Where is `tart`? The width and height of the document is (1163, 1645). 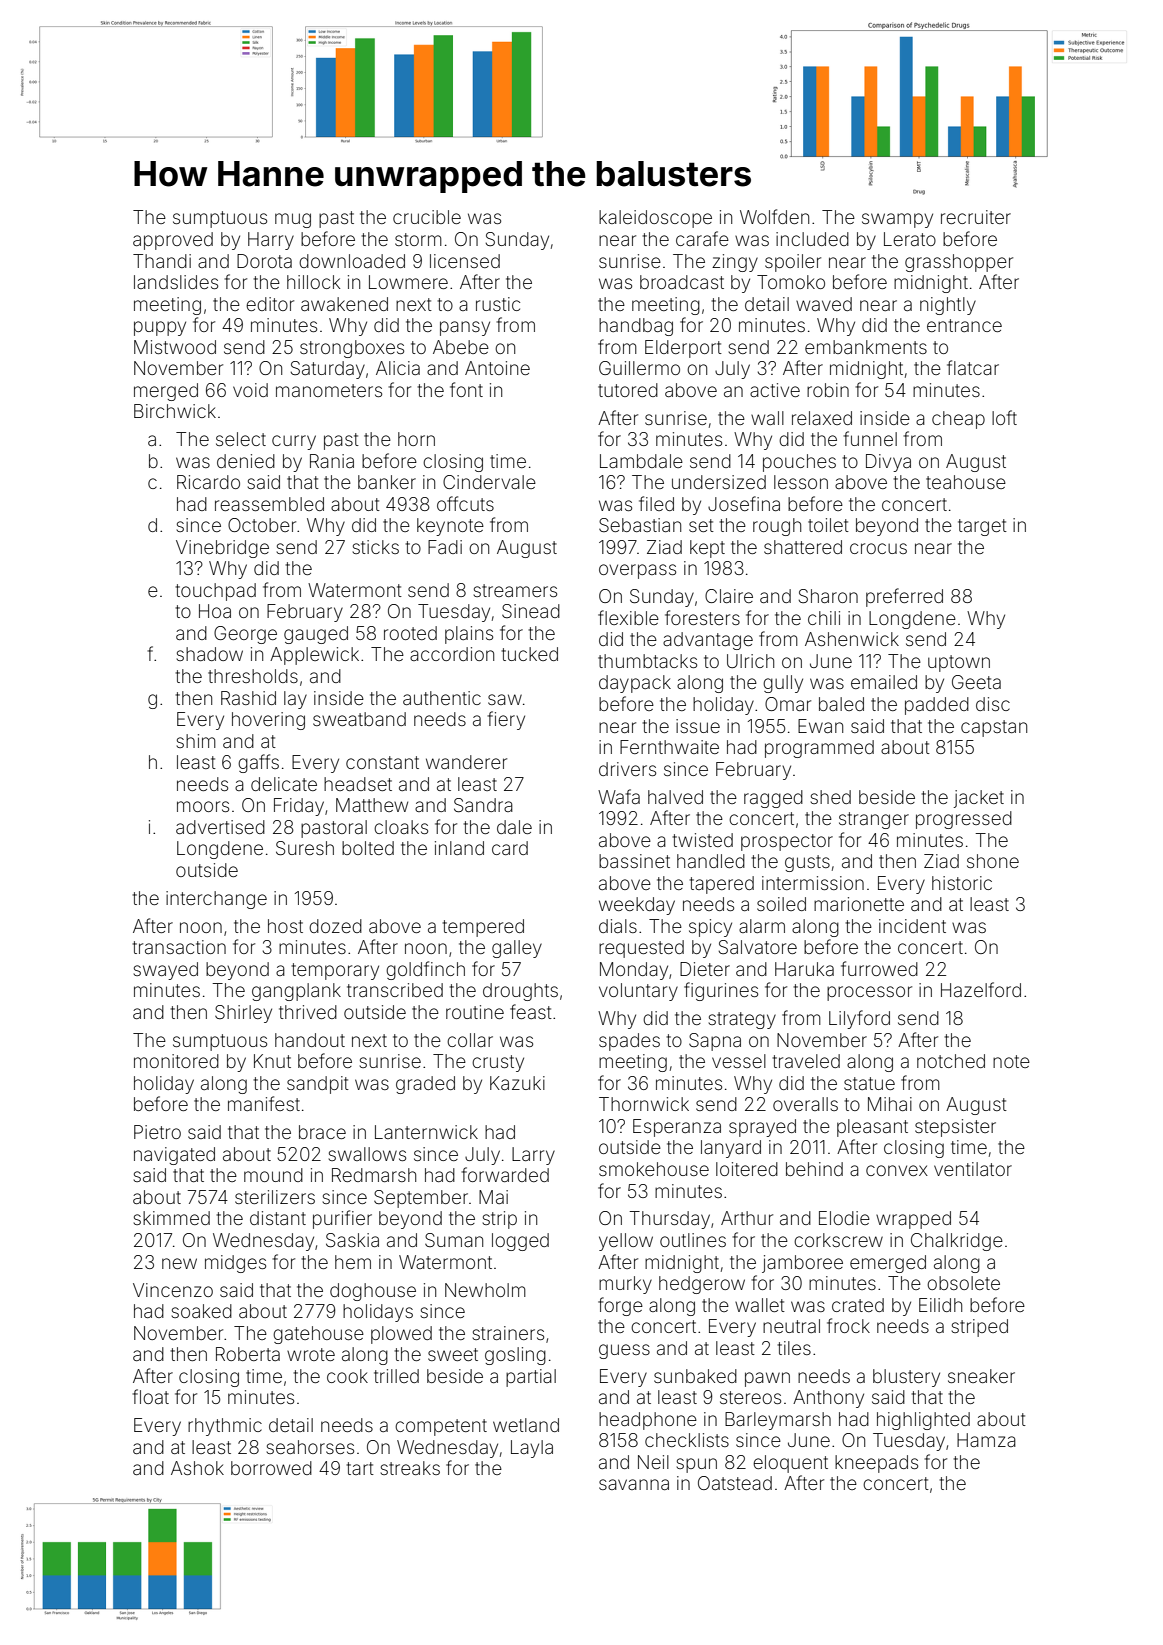 tart is located at coordinates (360, 1468).
